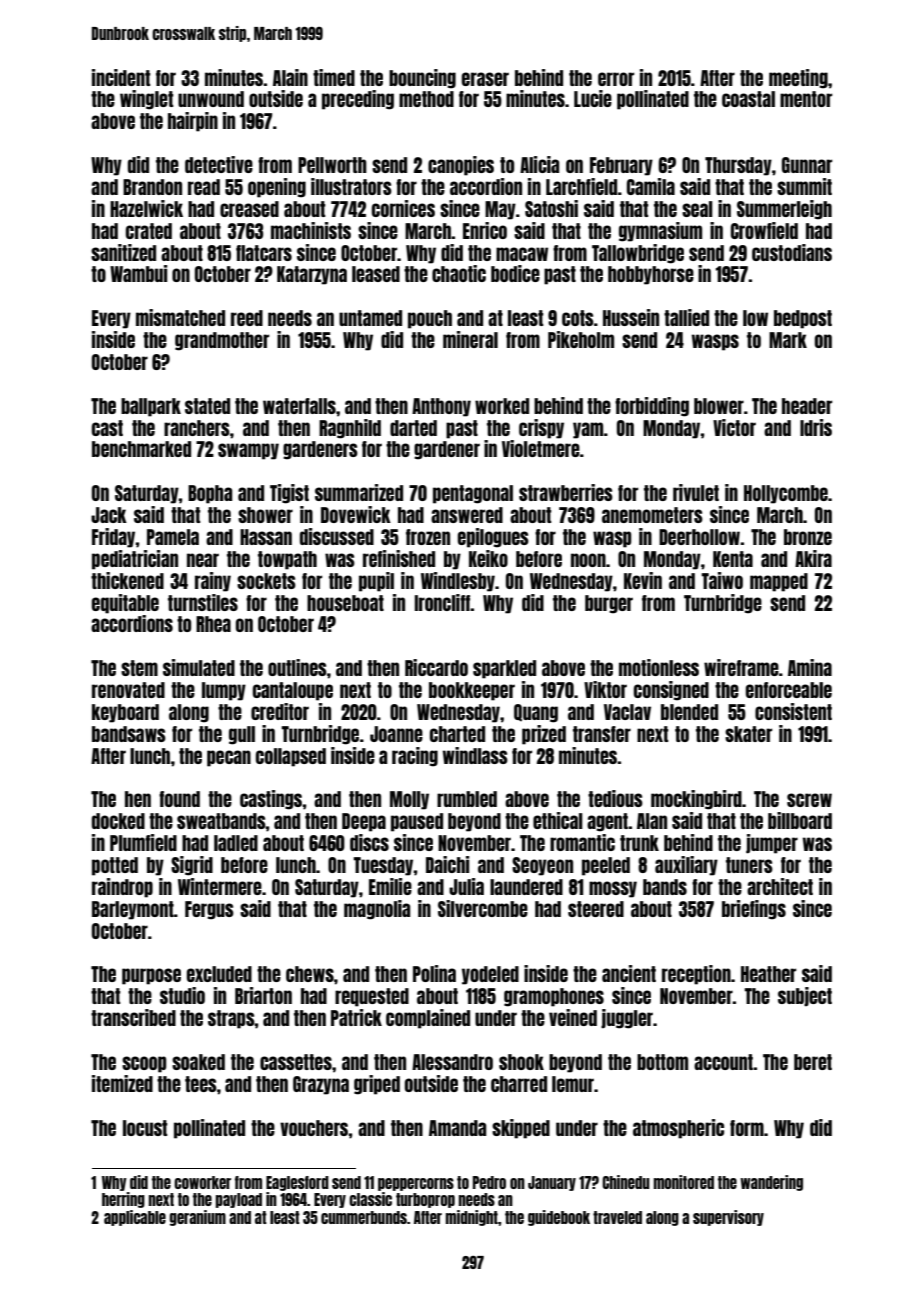 This screenshot has width=924, height=1314. I want to click on transcribed, so click(133, 1017).
